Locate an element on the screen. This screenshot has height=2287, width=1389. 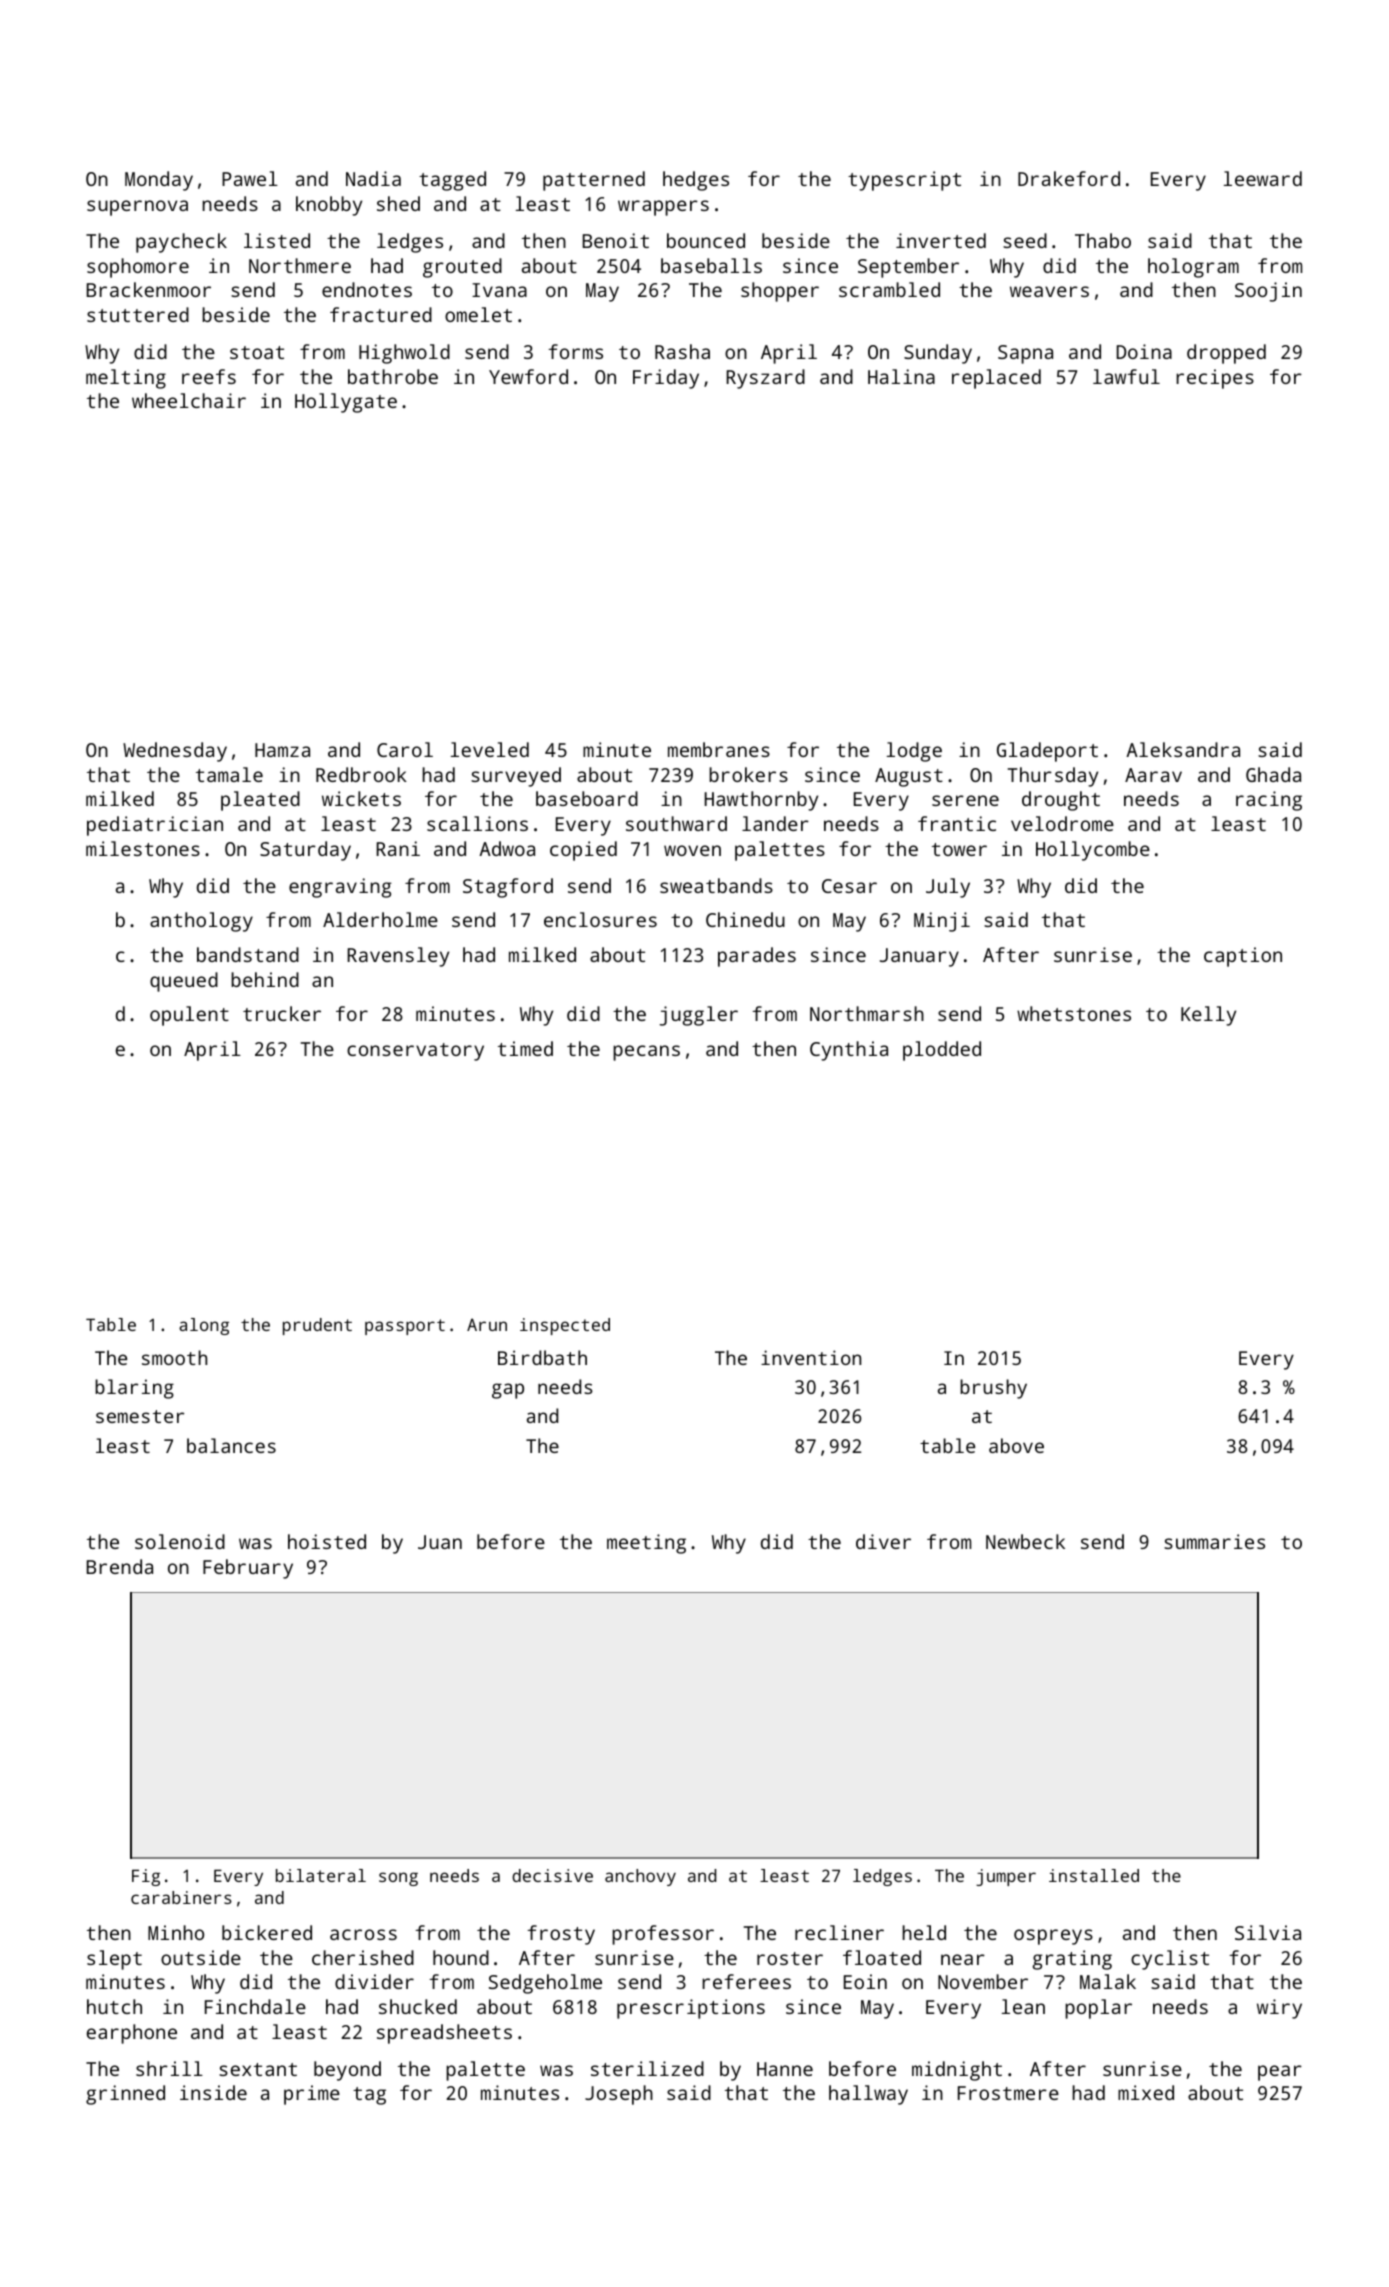
forms is located at coordinates (575, 351).
